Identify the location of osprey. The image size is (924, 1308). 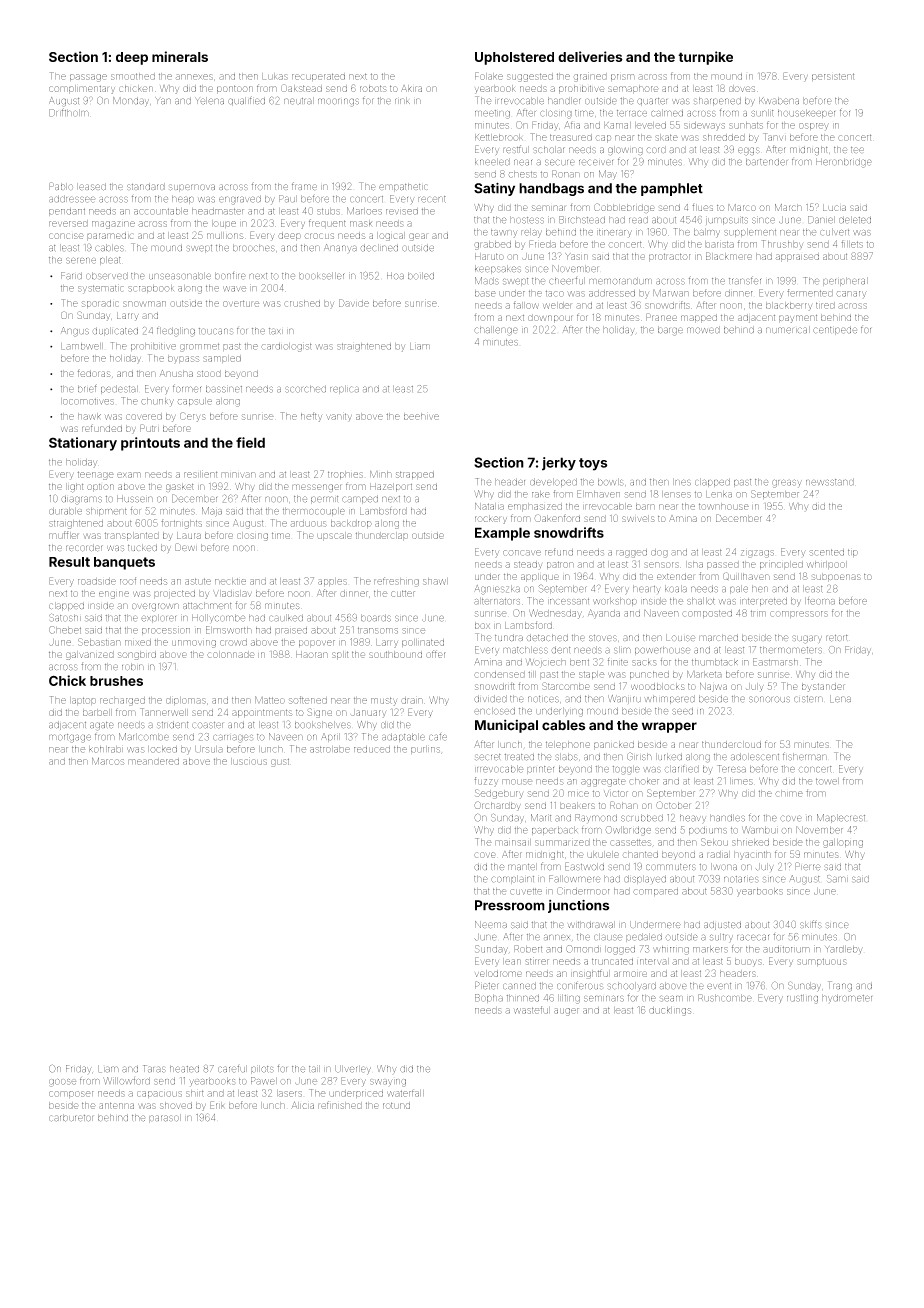
(814, 127).
